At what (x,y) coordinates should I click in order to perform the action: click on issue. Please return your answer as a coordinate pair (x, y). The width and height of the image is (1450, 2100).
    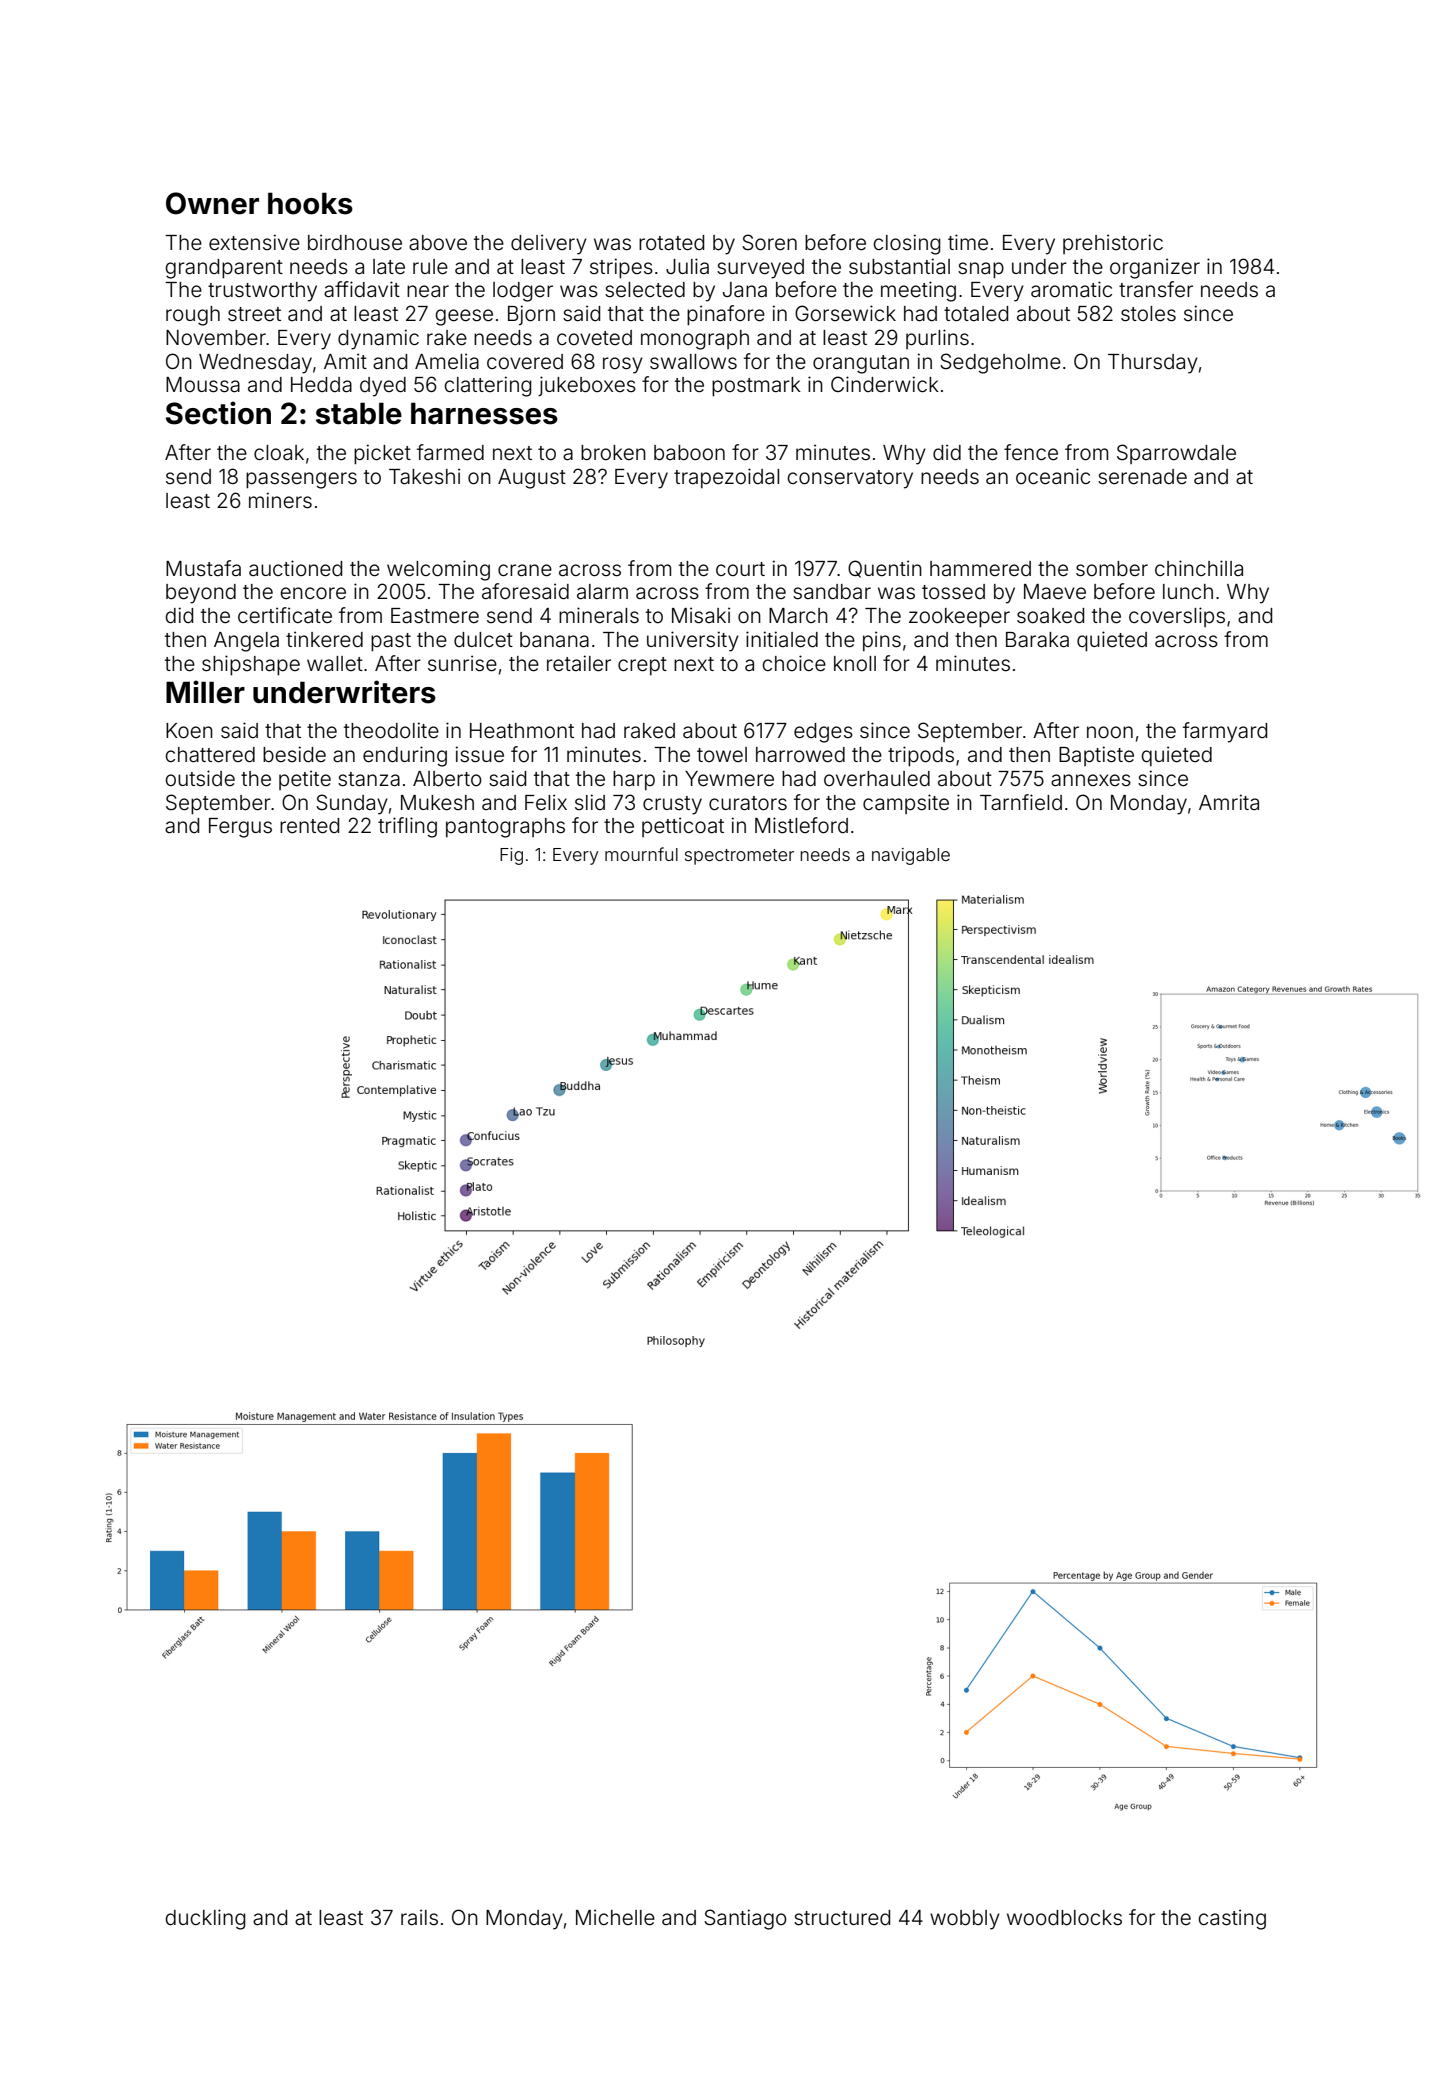
    Looking at the image, I should click on (479, 754).
